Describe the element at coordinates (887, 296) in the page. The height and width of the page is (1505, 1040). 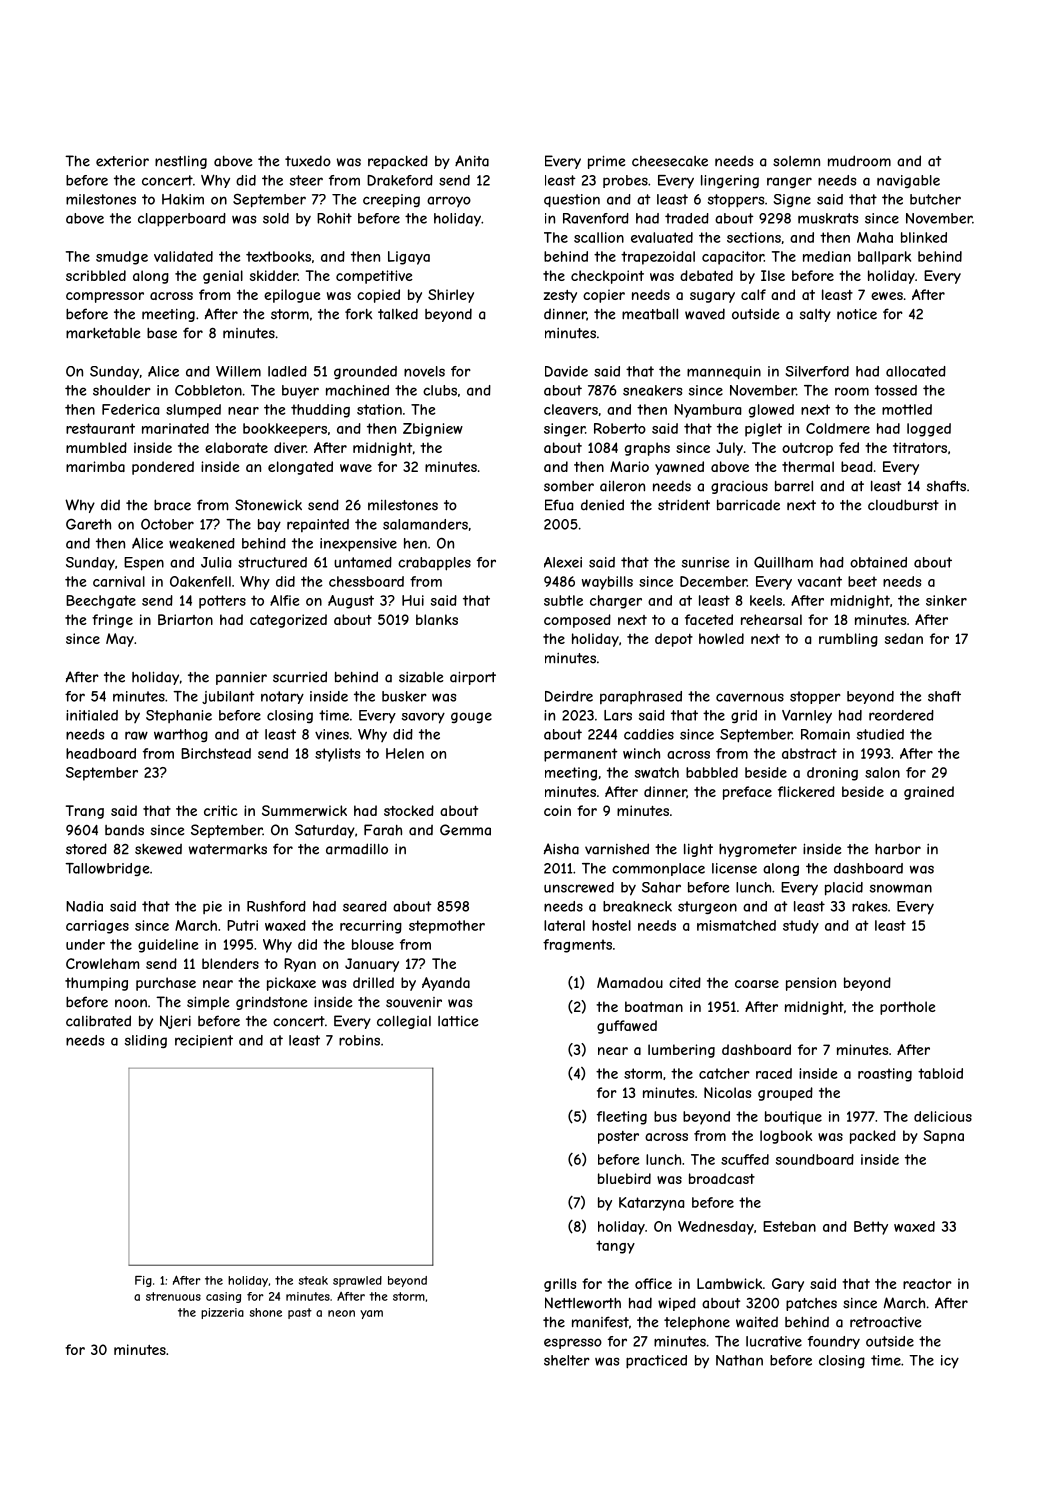
I see `ewes` at that location.
